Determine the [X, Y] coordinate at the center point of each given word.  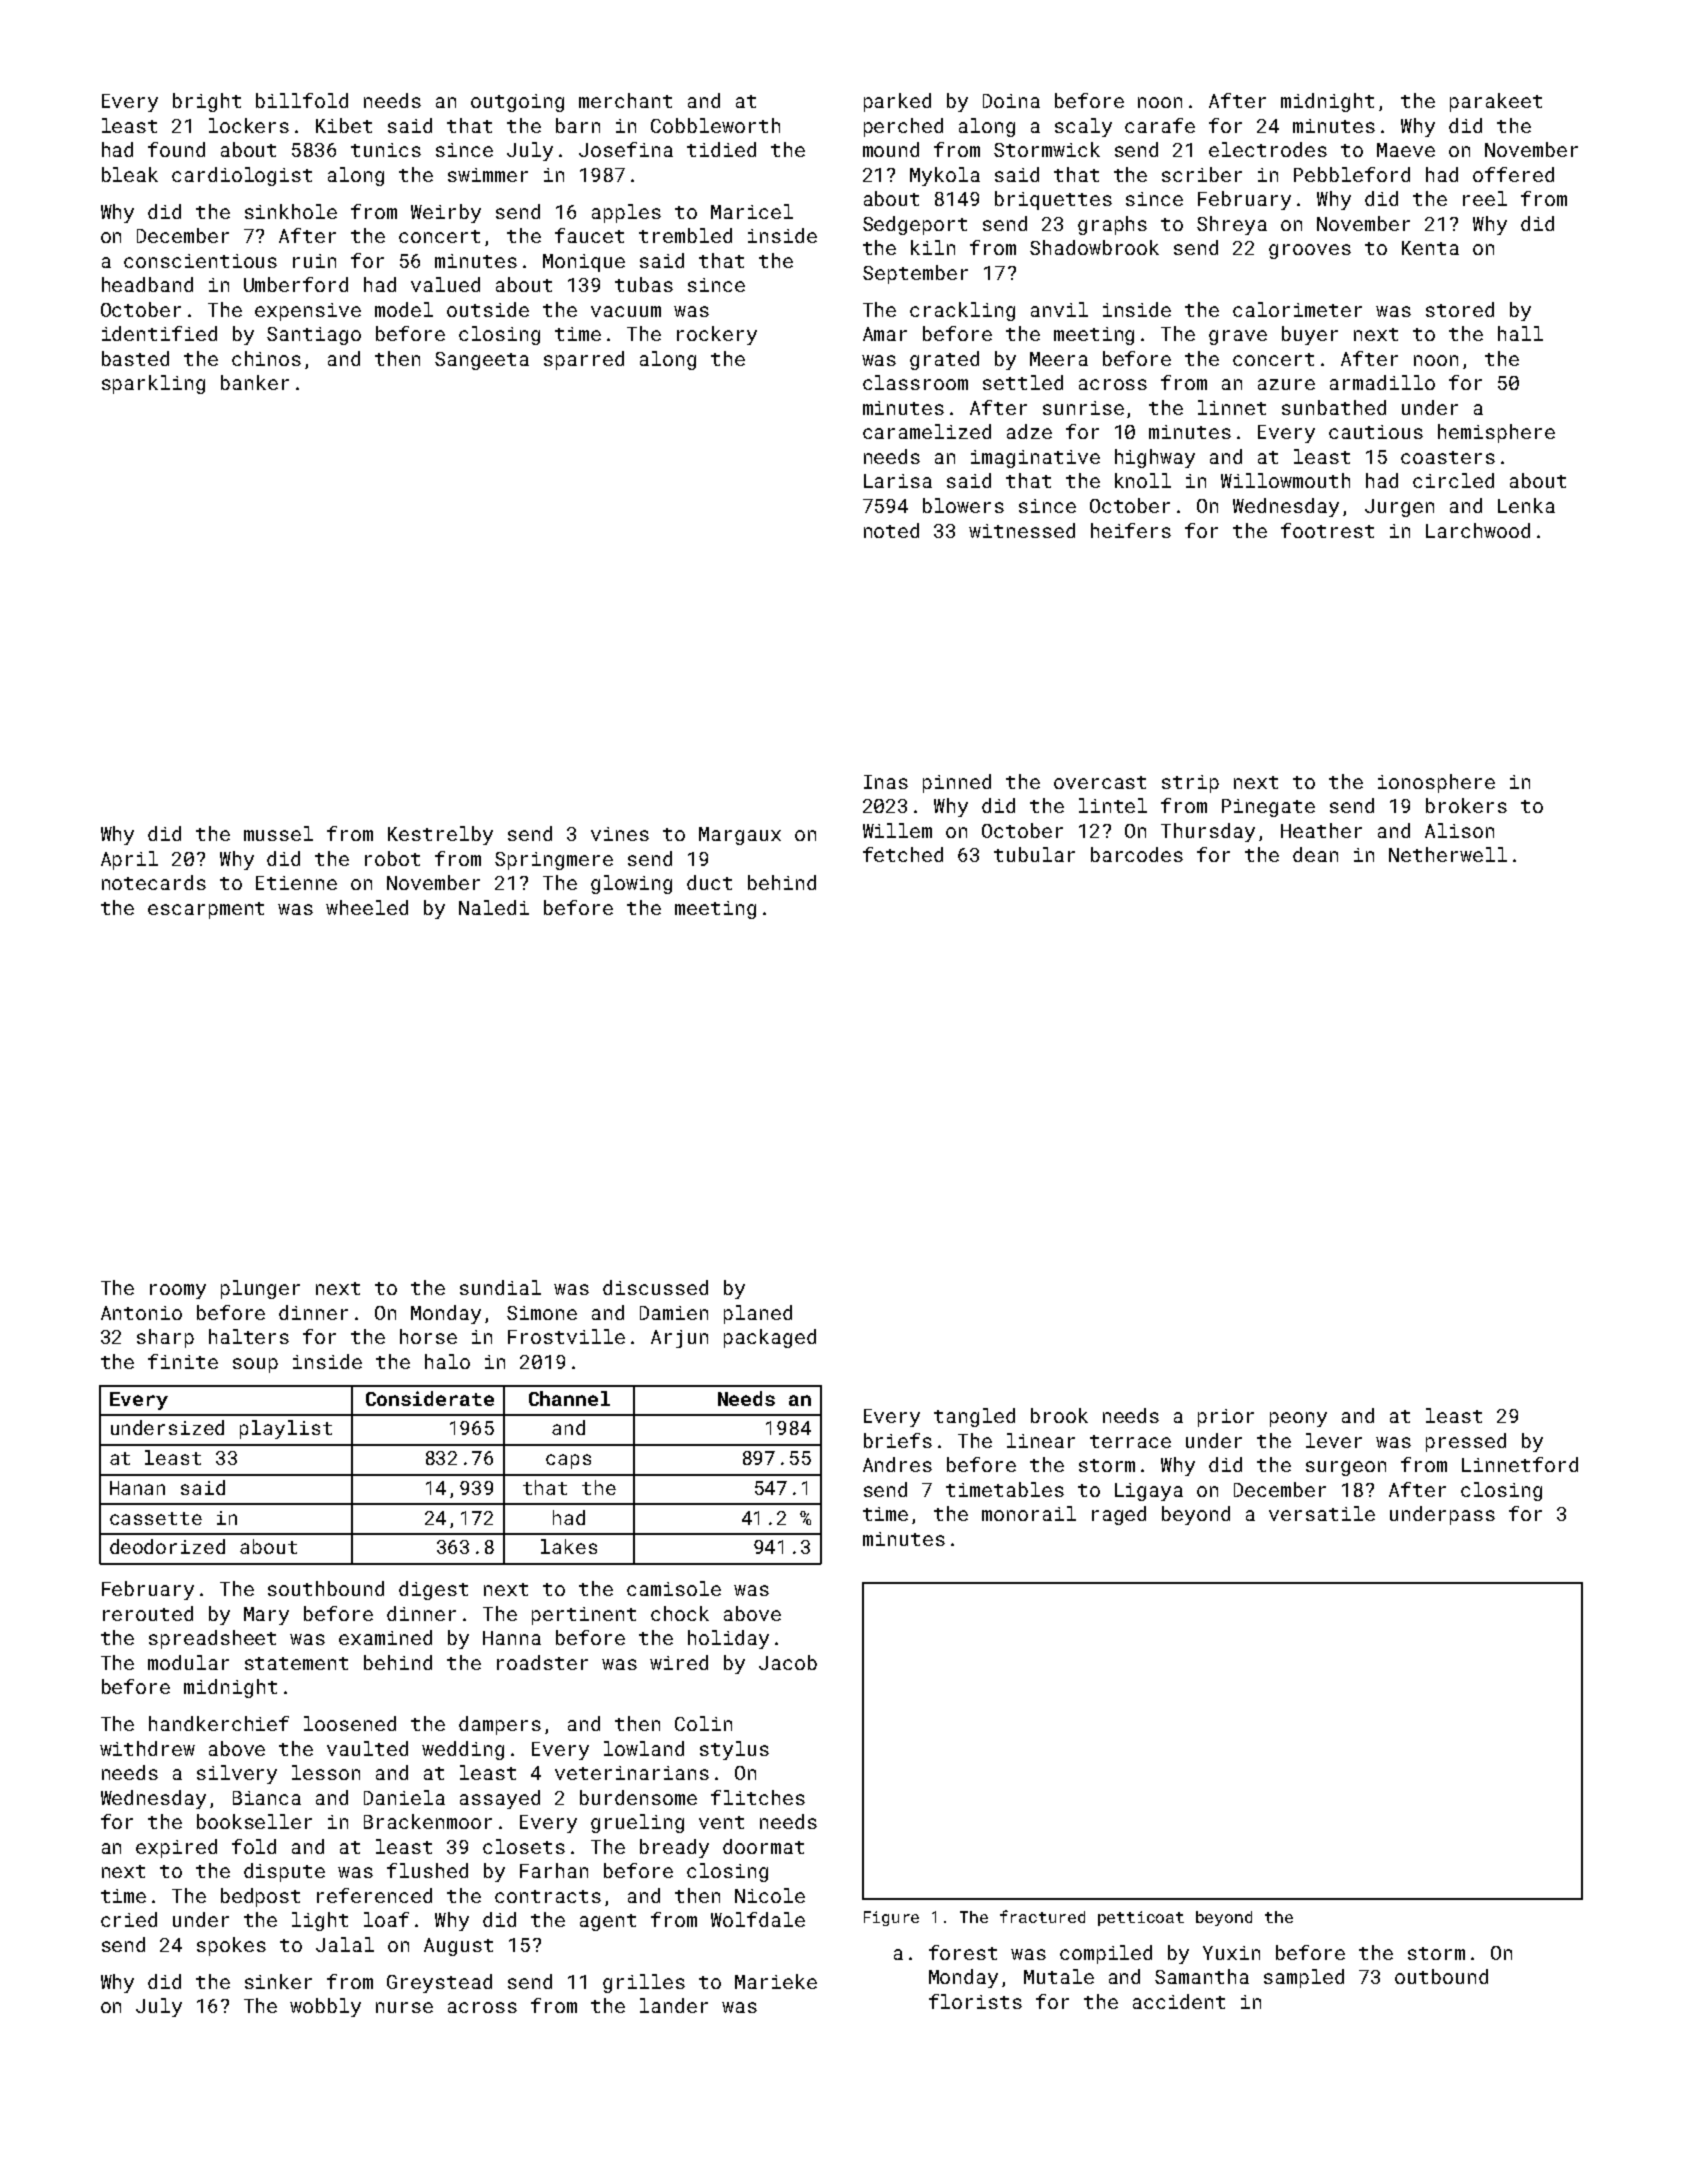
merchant [625, 100]
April [129, 860]
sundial [500, 1287]
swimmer [488, 175]
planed [758, 1314]
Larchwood [1478, 530]
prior [1226, 1418]
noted [891, 530]
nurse [404, 2007]
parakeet [1496, 102]
